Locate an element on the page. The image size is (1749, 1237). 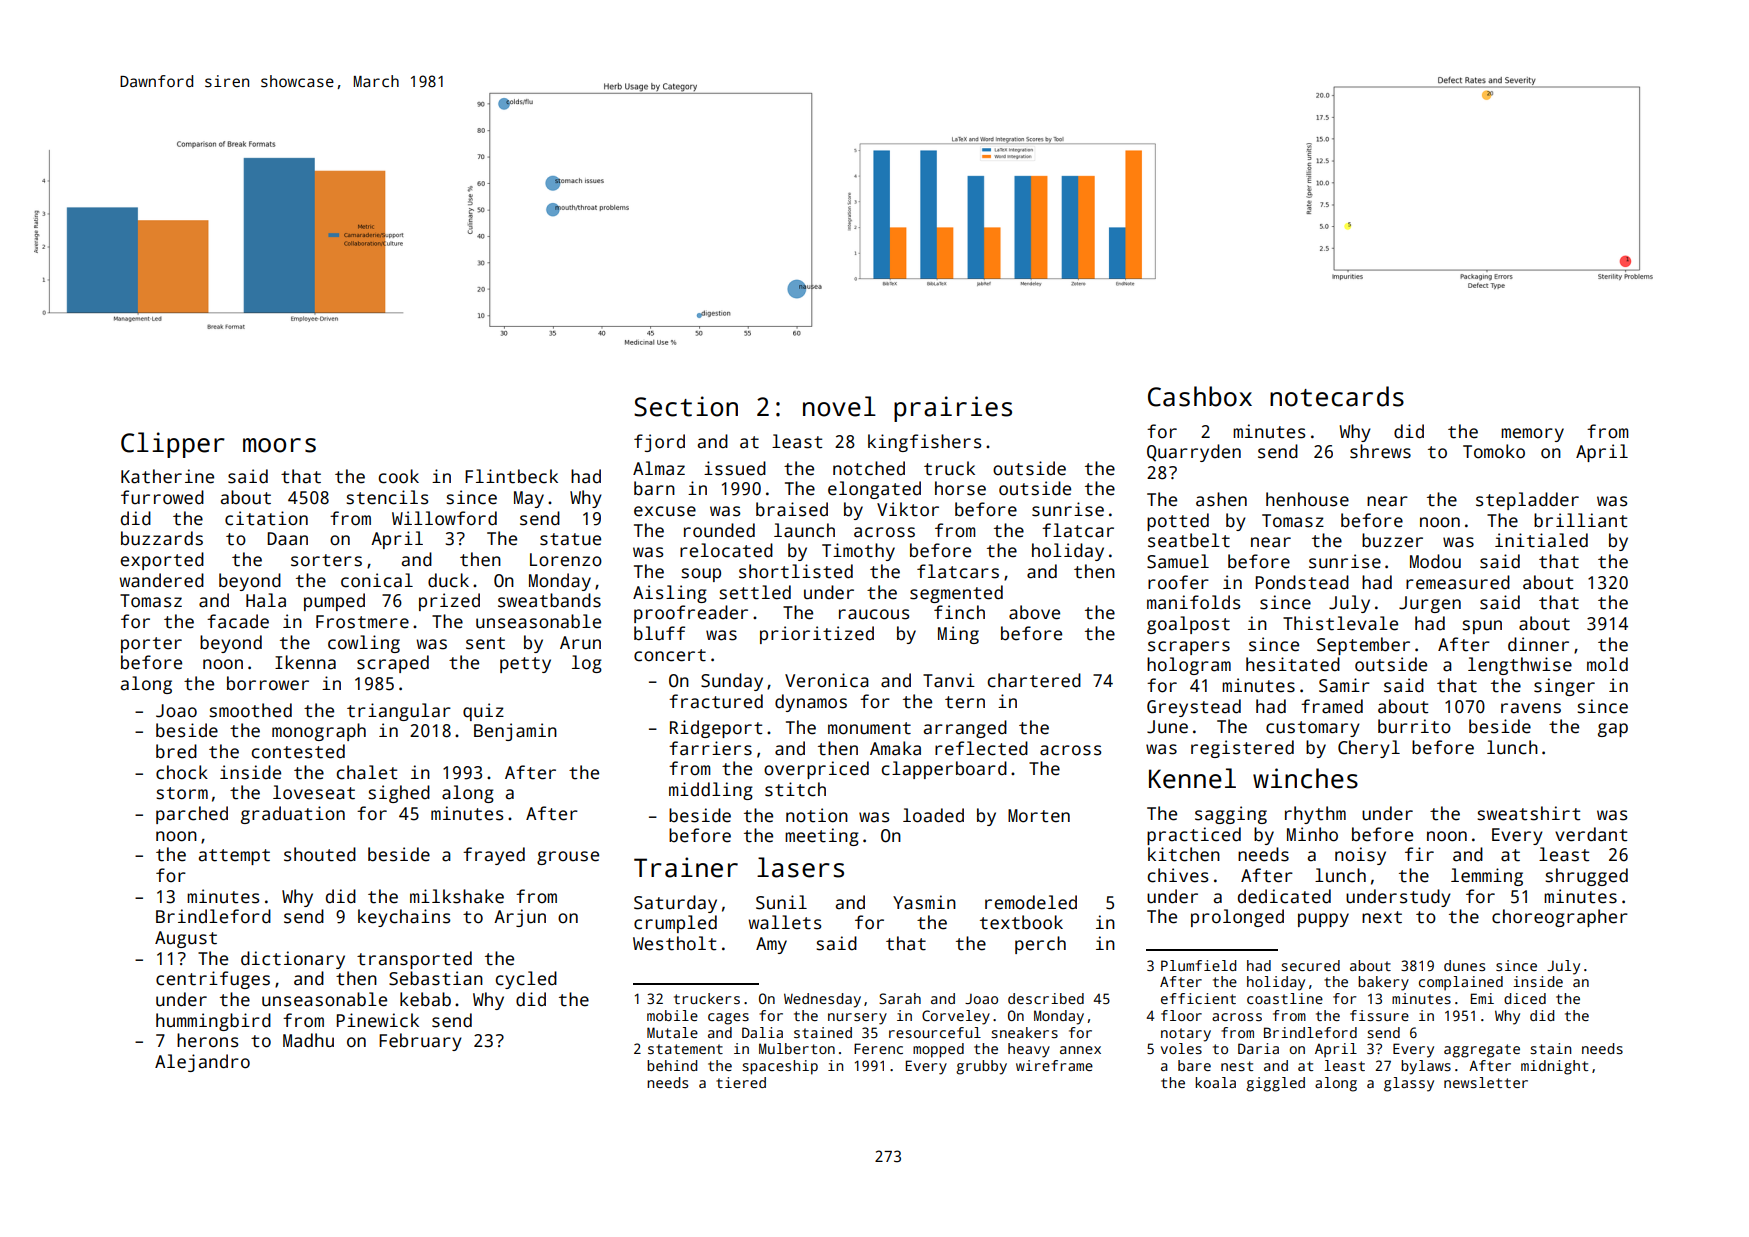
Modou is located at coordinates (1435, 561).
